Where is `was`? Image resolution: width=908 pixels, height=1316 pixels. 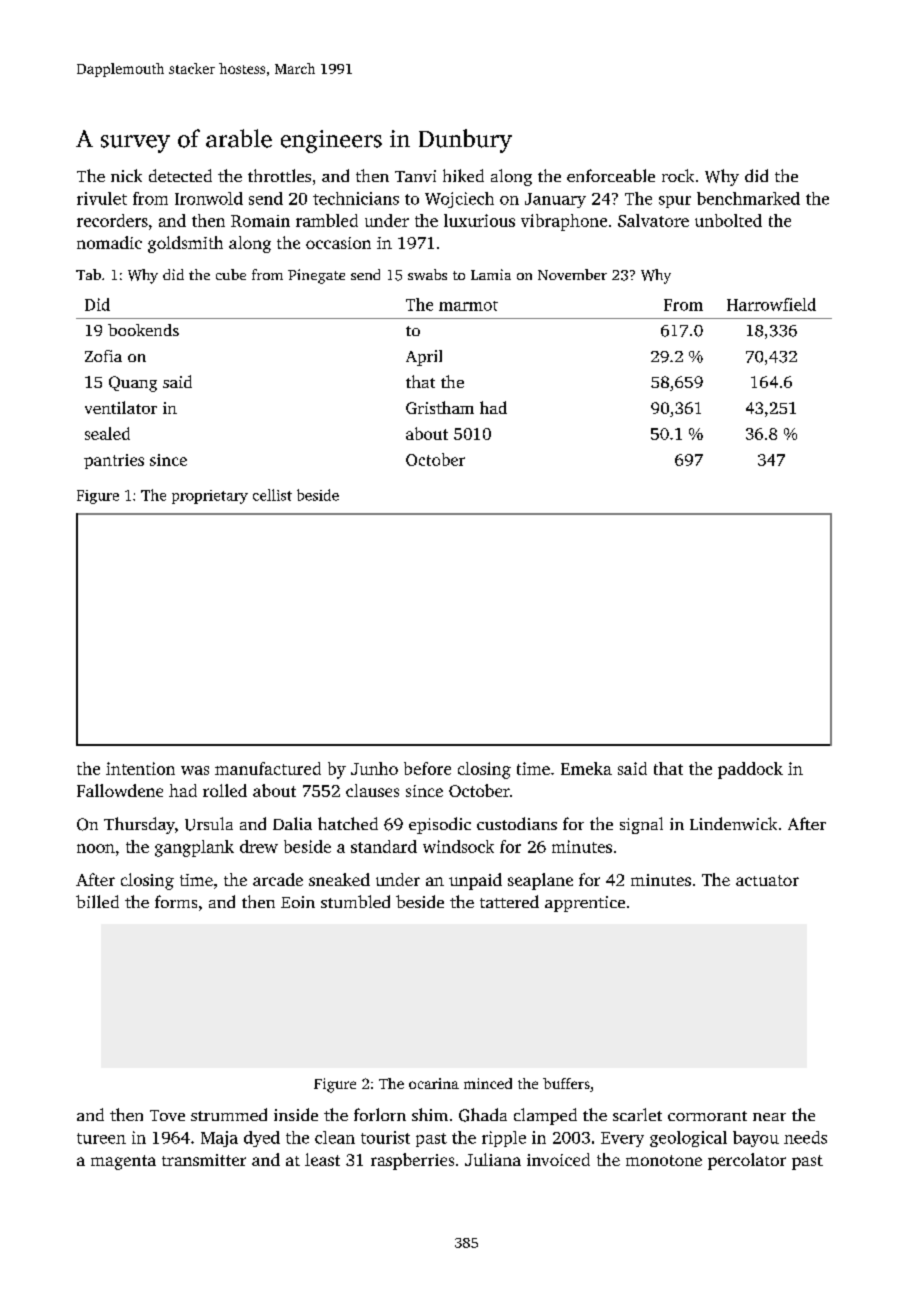
was is located at coordinates (195, 770).
